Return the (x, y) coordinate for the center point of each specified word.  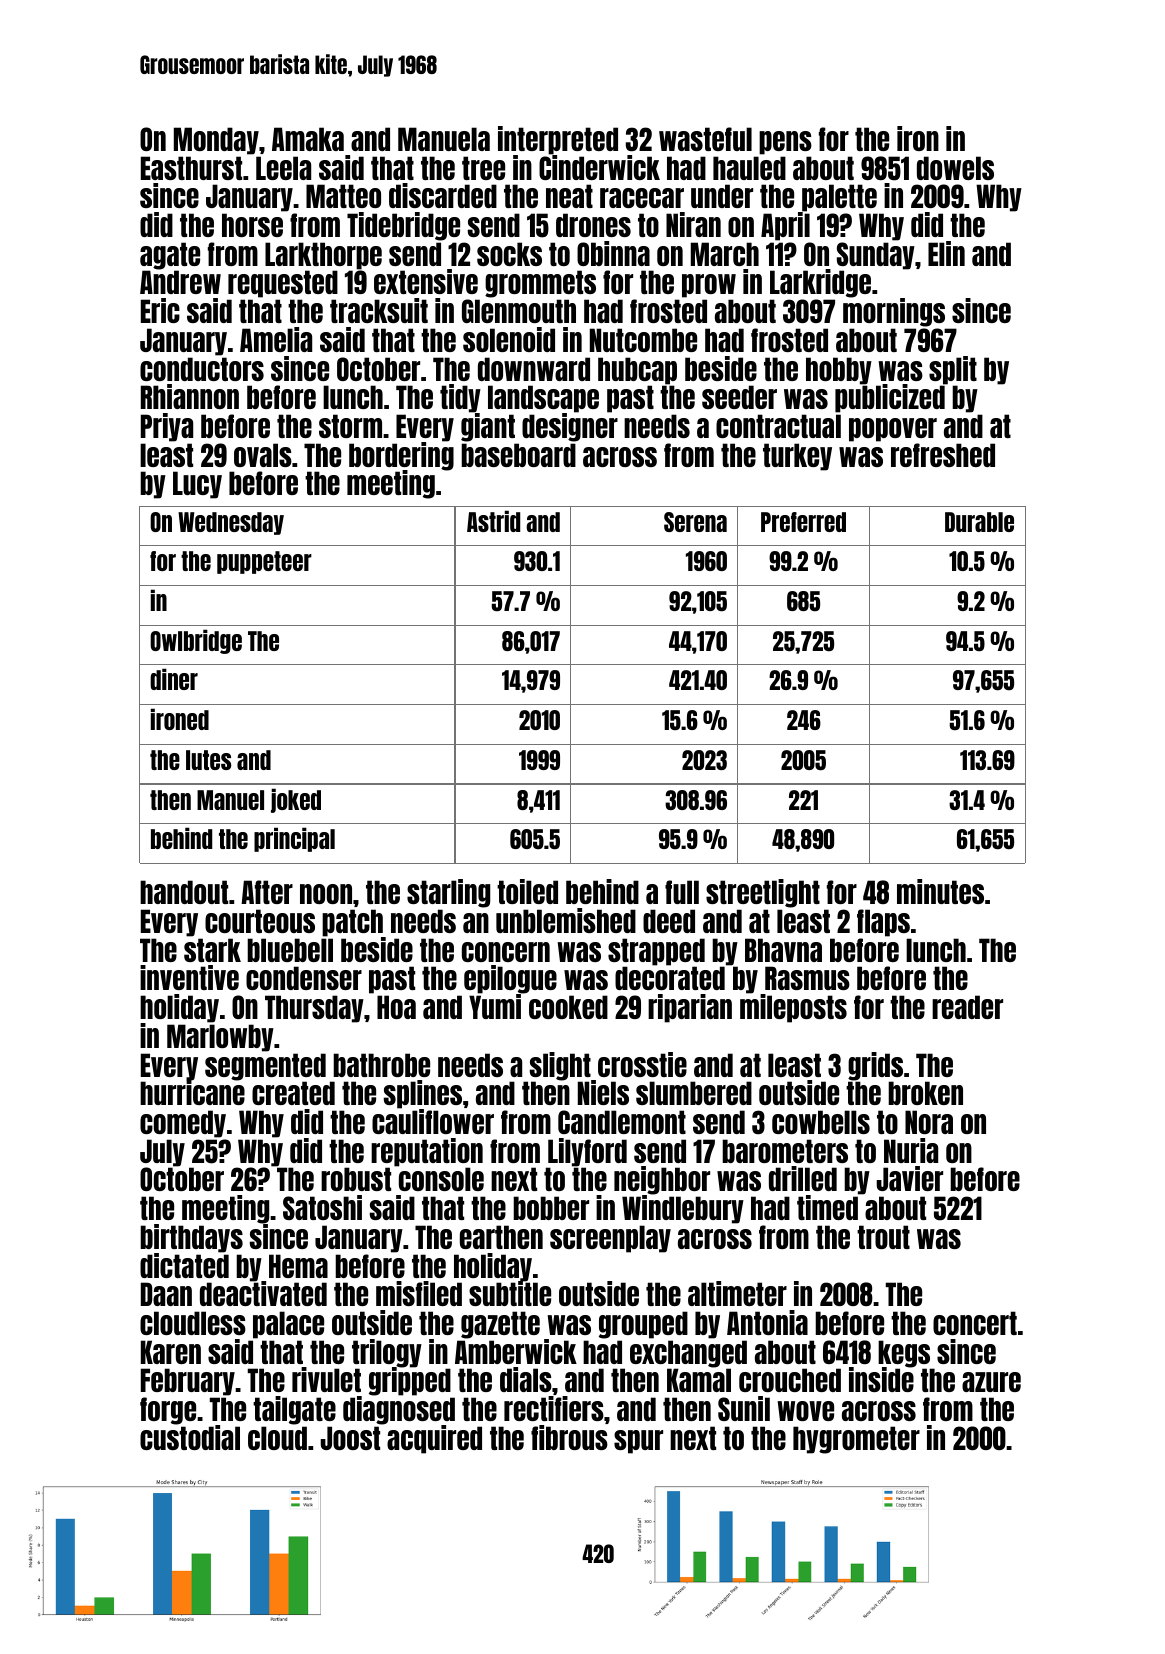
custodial (190, 1437)
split (953, 370)
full (682, 892)
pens (785, 143)
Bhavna (783, 950)
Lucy (197, 485)
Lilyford (586, 1153)
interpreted (558, 140)
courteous (260, 921)
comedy (183, 1124)
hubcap (637, 371)
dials (526, 1379)
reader (967, 1007)
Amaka (308, 139)
